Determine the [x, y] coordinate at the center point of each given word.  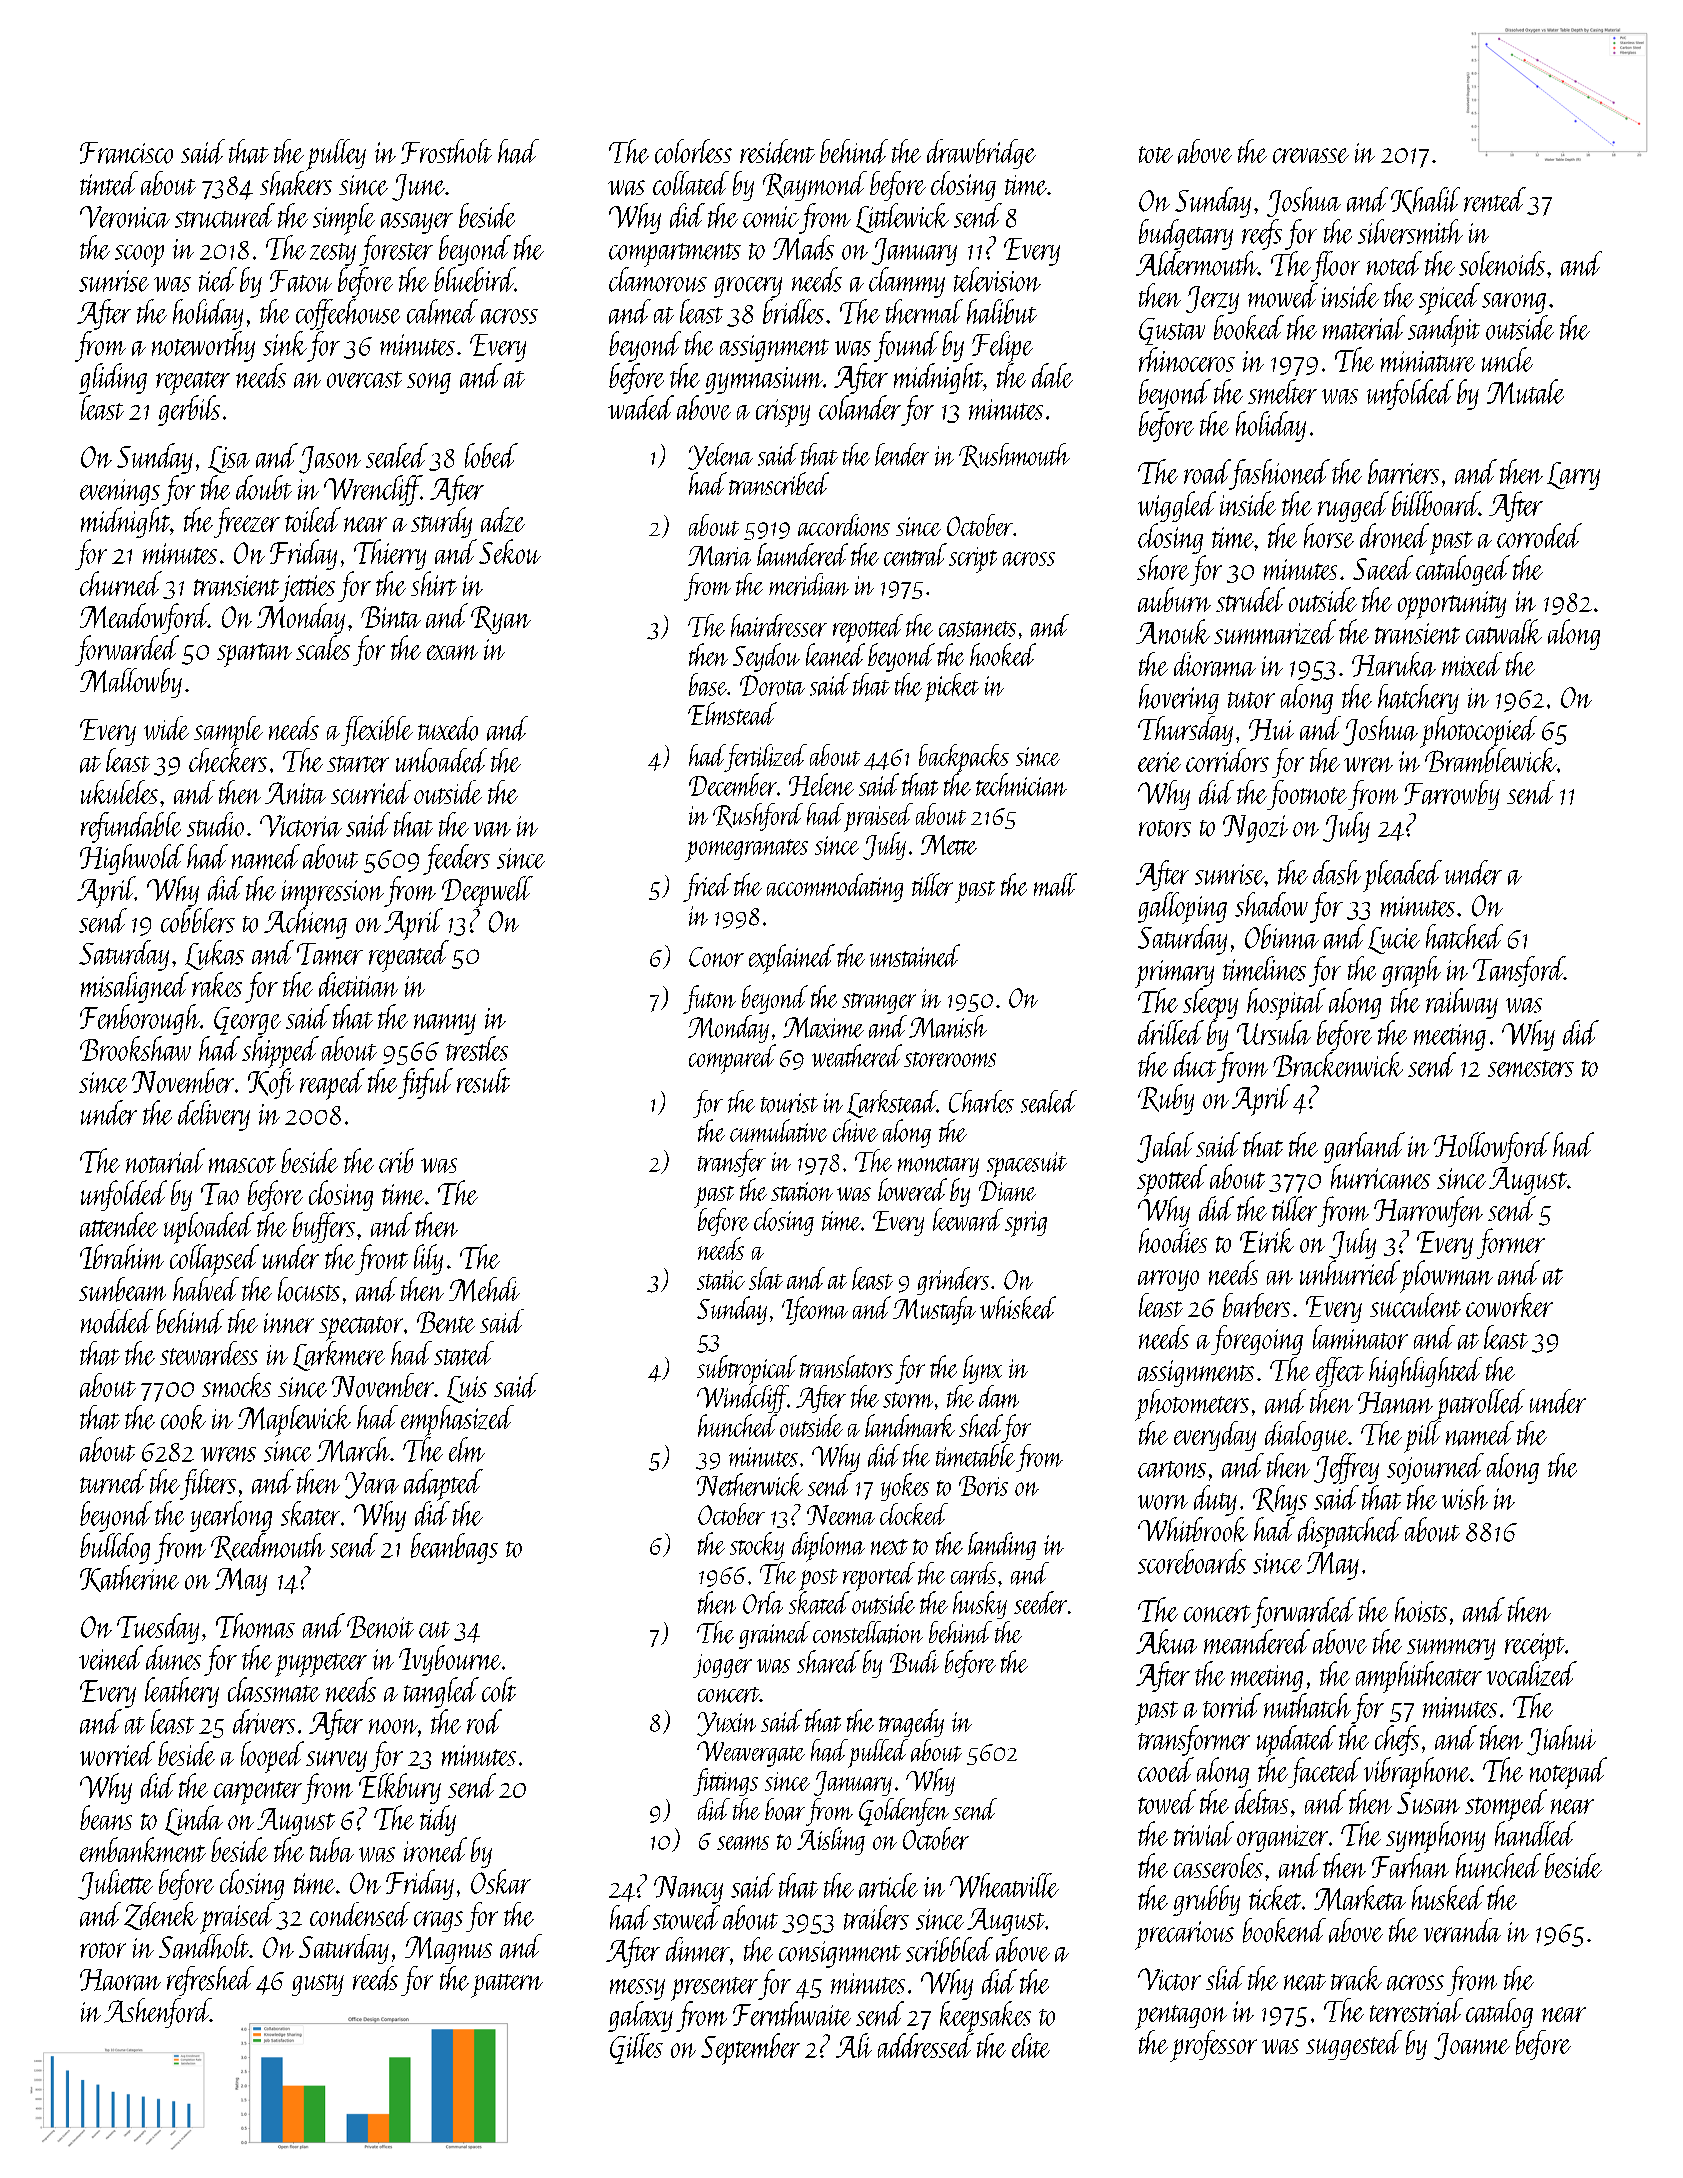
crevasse [1311, 156]
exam [452, 652]
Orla [763, 1602]
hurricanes [1380, 1176]
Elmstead [732, 713]
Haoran [120, 1980]
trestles [477, 1048]
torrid [1232, 1705]
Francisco [126, 153]
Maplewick [294, 1421]
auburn [1174, 599]
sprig [1026, 1224]
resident [777, 151]
